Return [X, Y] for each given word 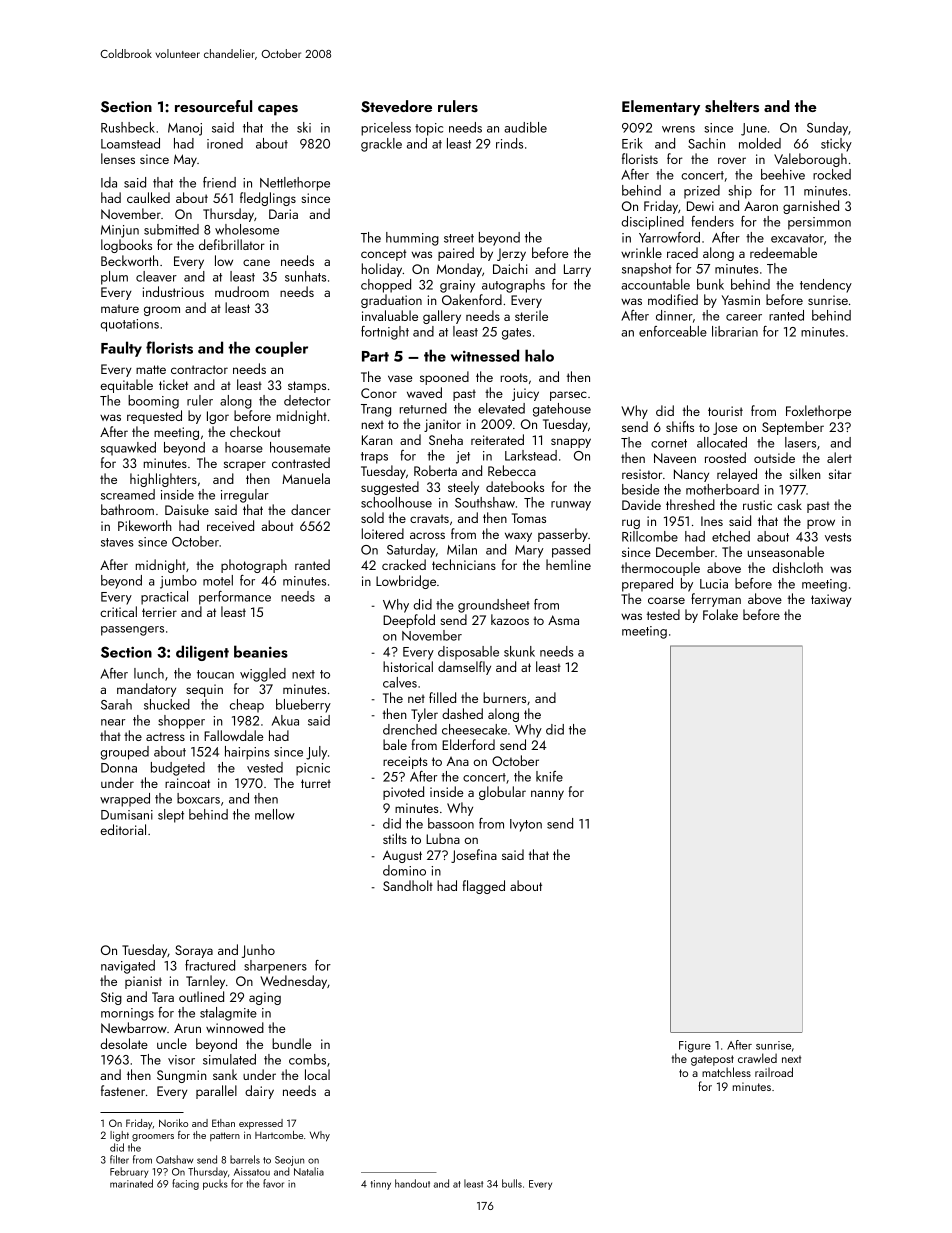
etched [731, 536]
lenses [118, 158]
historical [408, 666]
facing [185, 1184]
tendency [826, 286]
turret [316, 783]
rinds [509, 143]
